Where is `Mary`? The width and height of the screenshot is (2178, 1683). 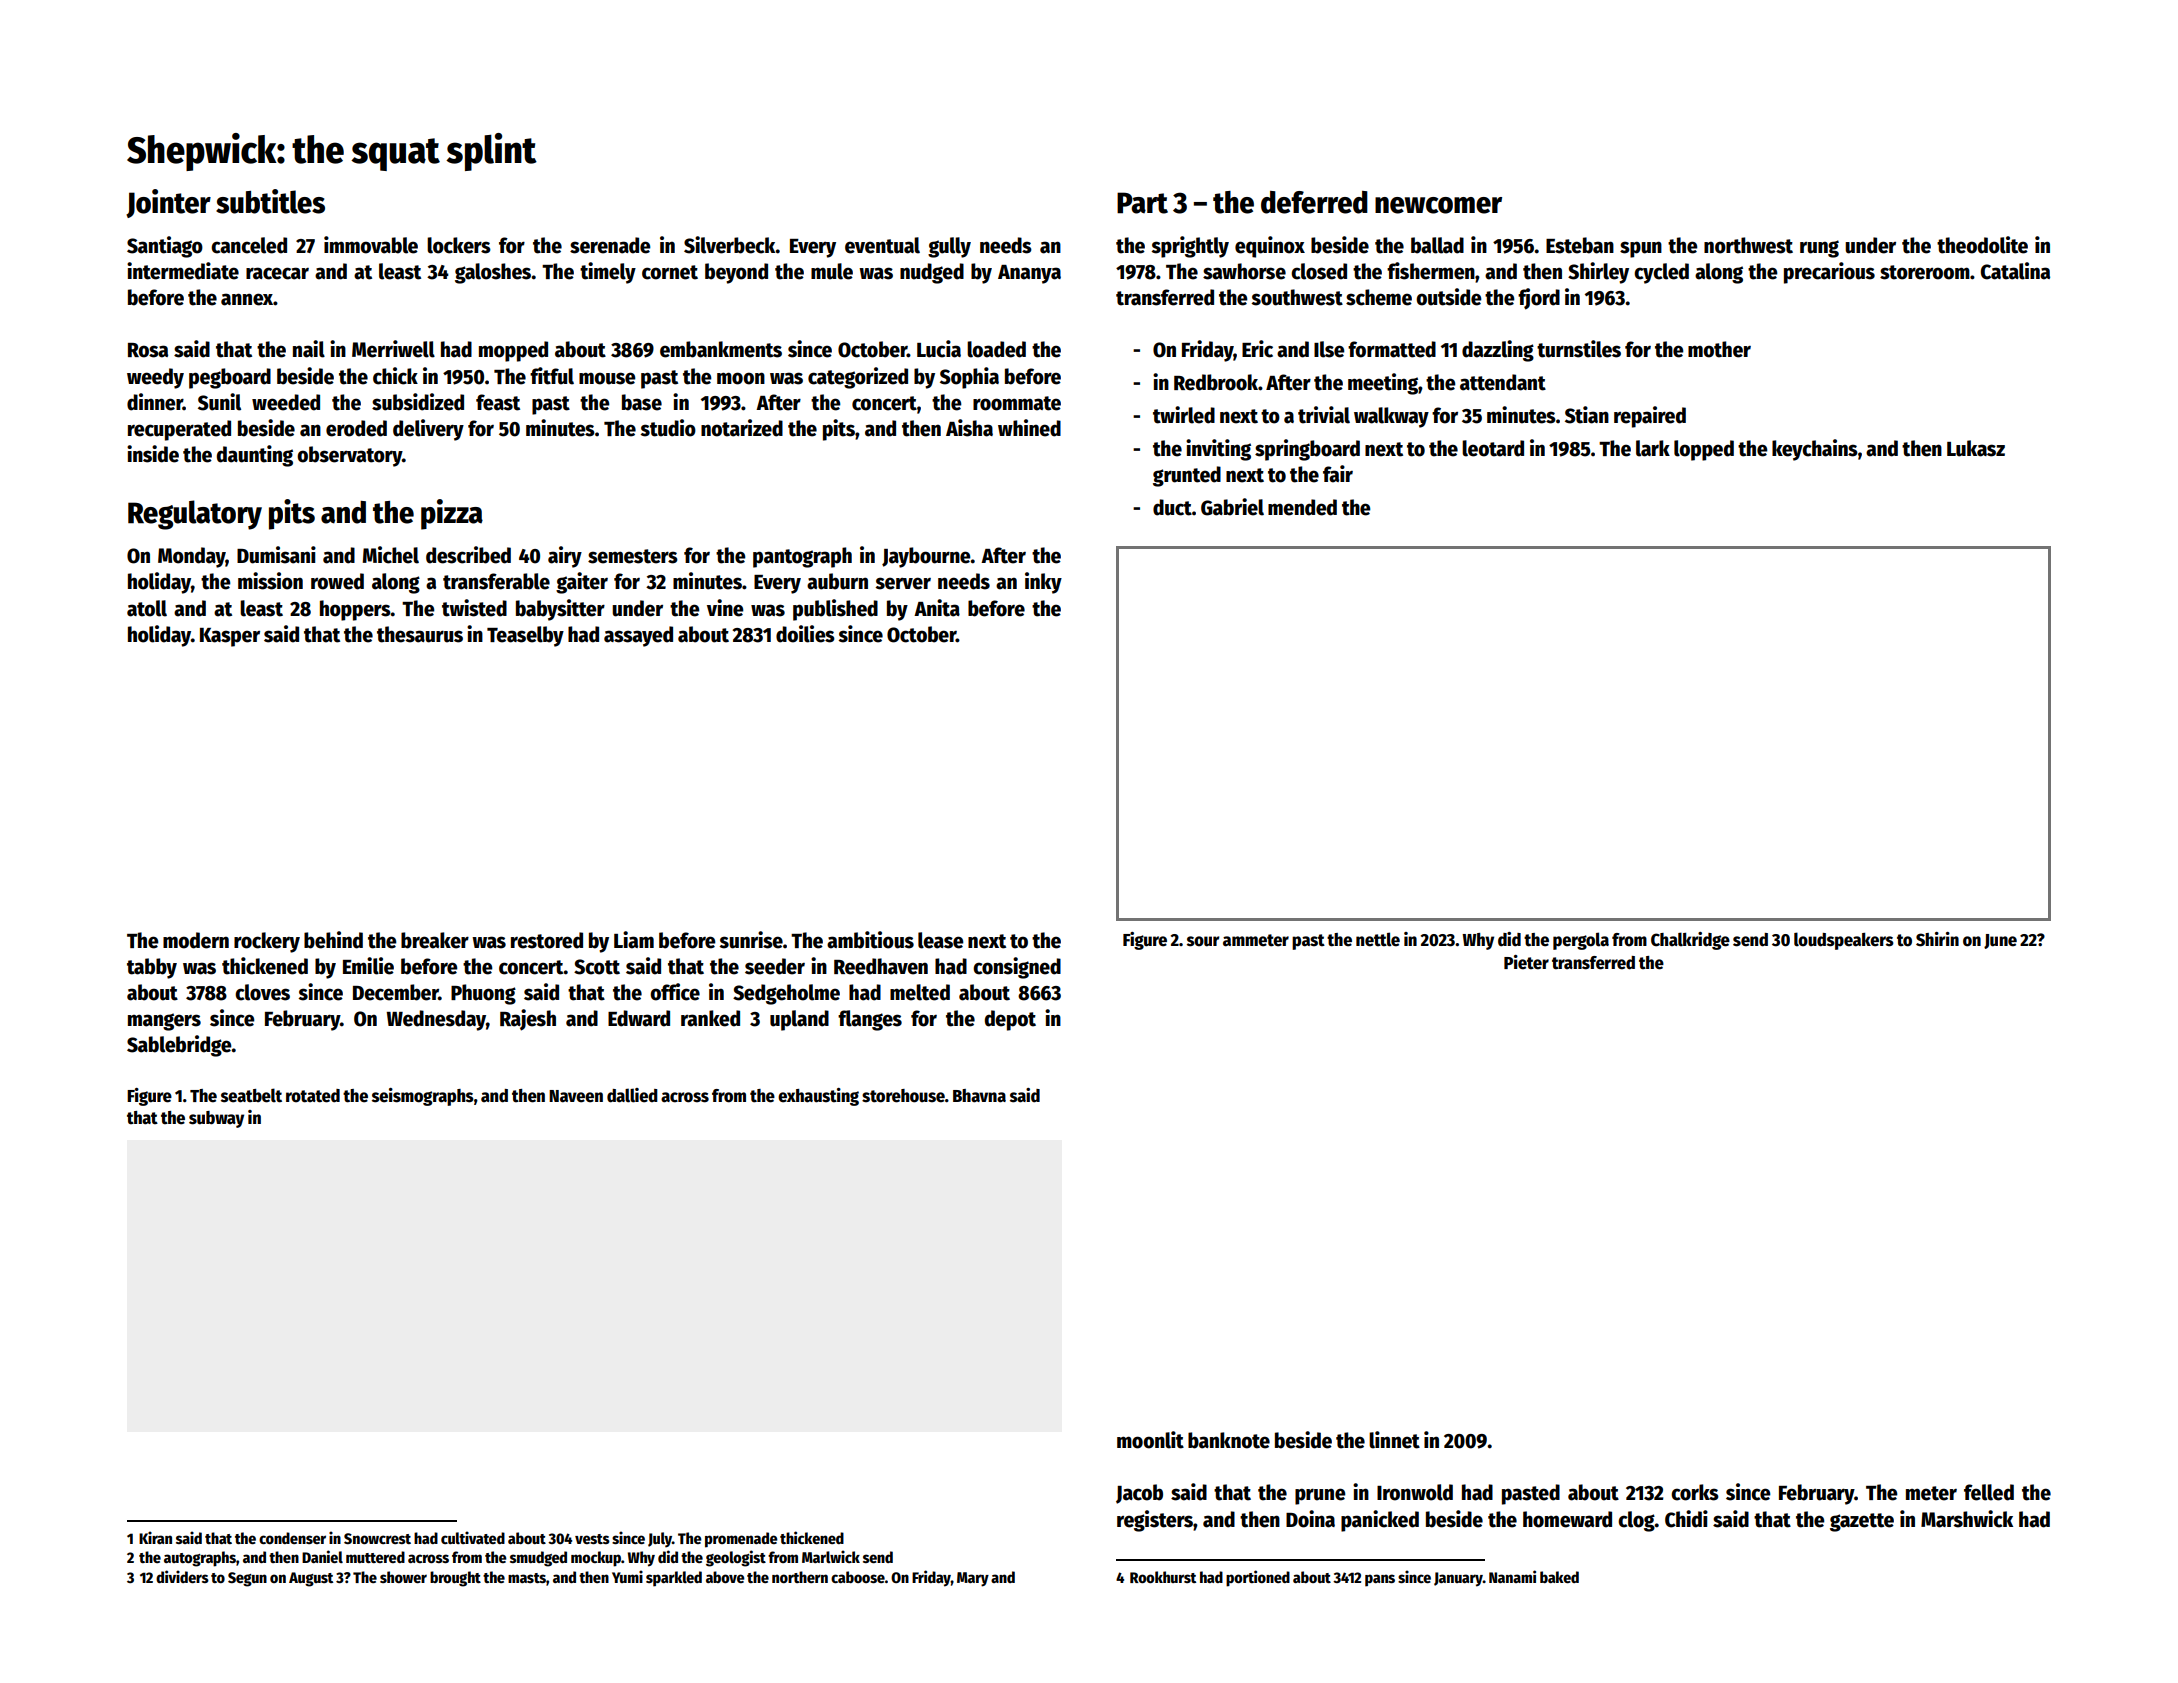 Mary is located at coordinates (973, 1579).
